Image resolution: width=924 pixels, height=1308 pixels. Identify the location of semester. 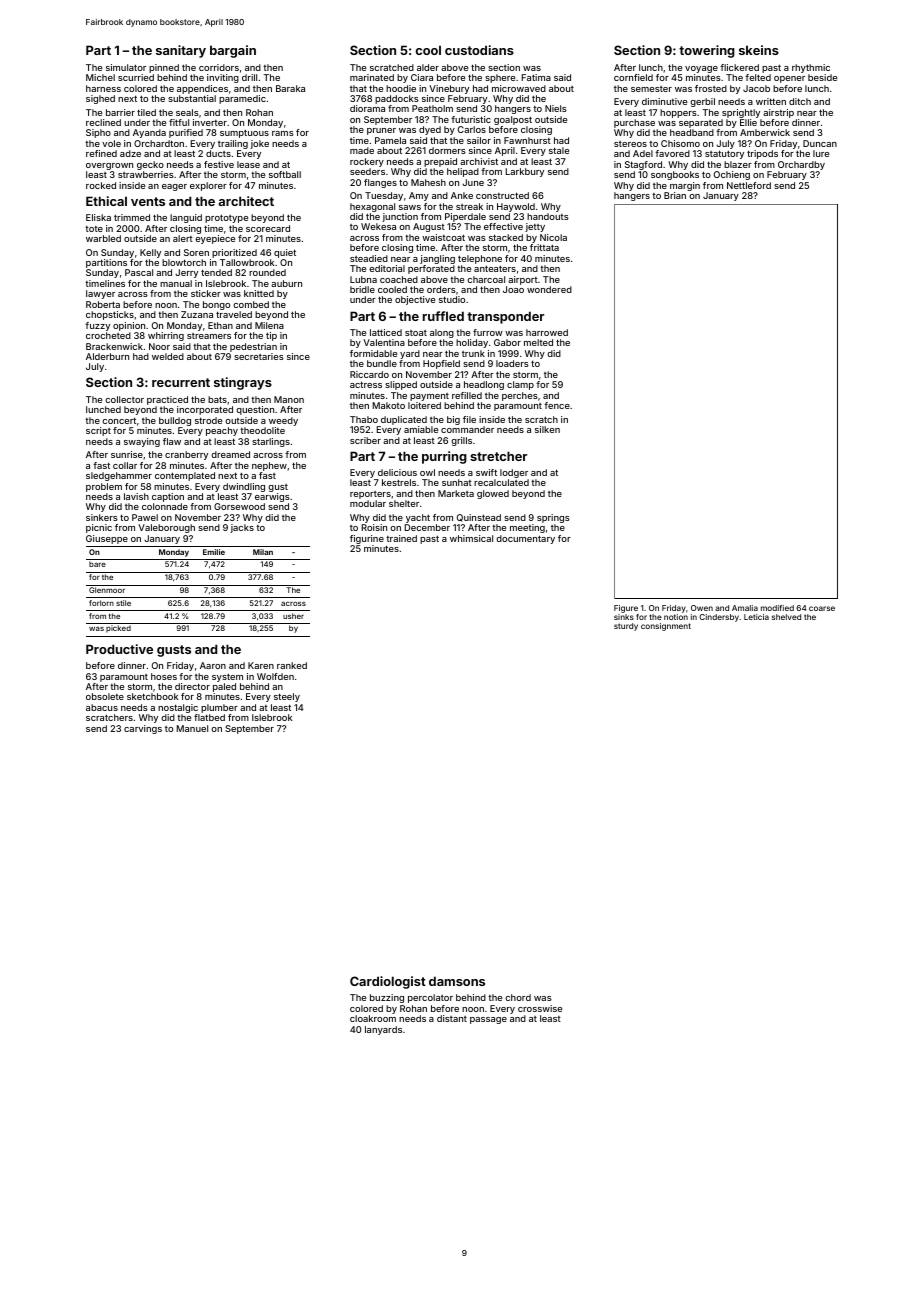
(651, 89).
